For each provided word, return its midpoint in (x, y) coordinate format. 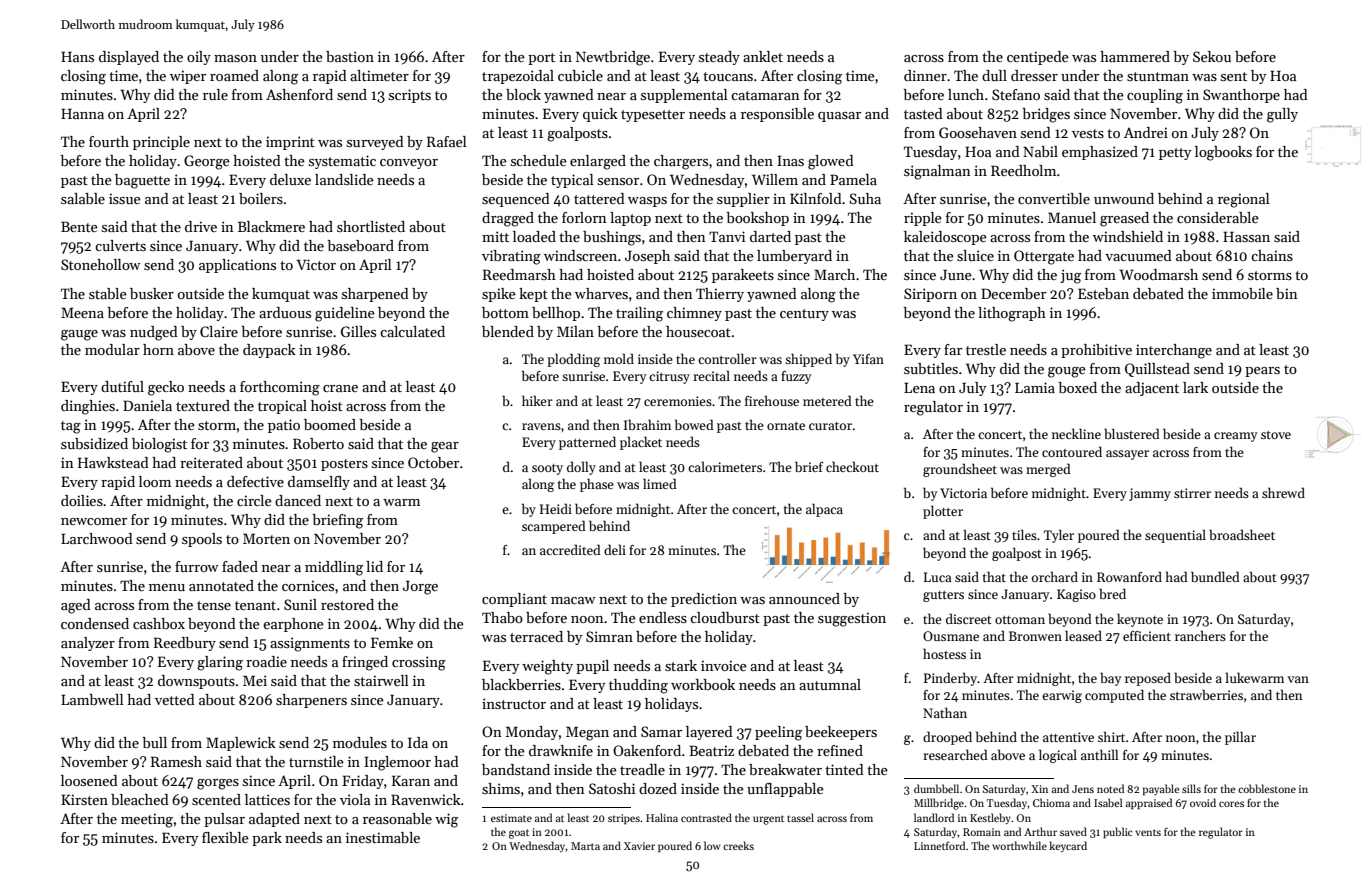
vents (1148, 832)
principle (161, 143)
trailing (639, 314)
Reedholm (1023, 170)
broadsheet (1242, 534)
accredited (570, 549)
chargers (681, 162)
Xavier (639, 846)
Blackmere (271, 226)
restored (347, 604)
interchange (1174, 351)
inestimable (383, 837)
